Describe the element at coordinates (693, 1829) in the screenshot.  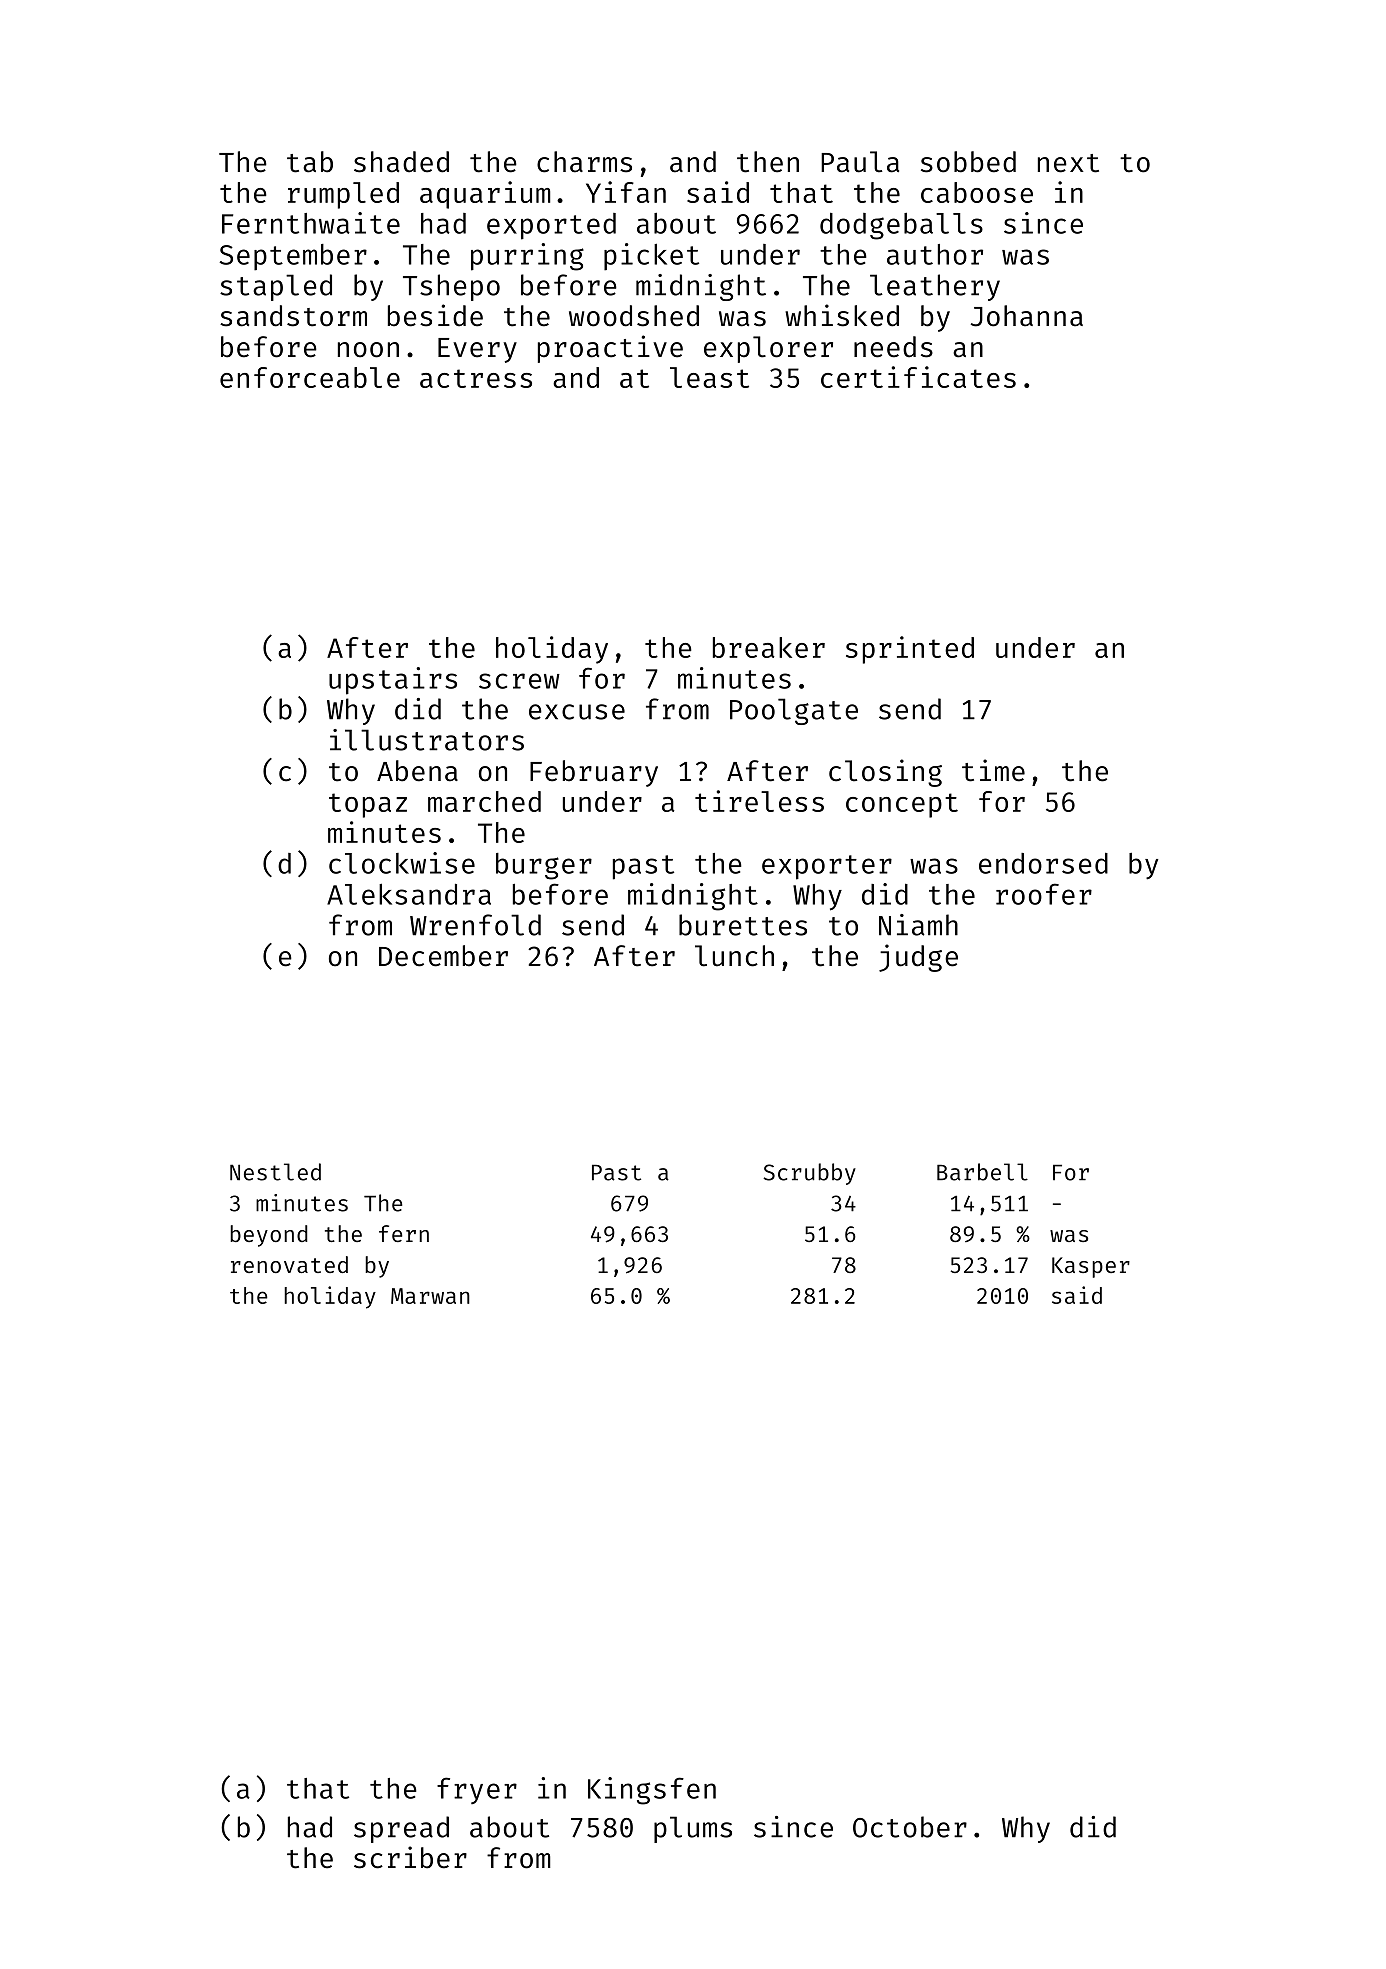
I see `plums` at that location.
